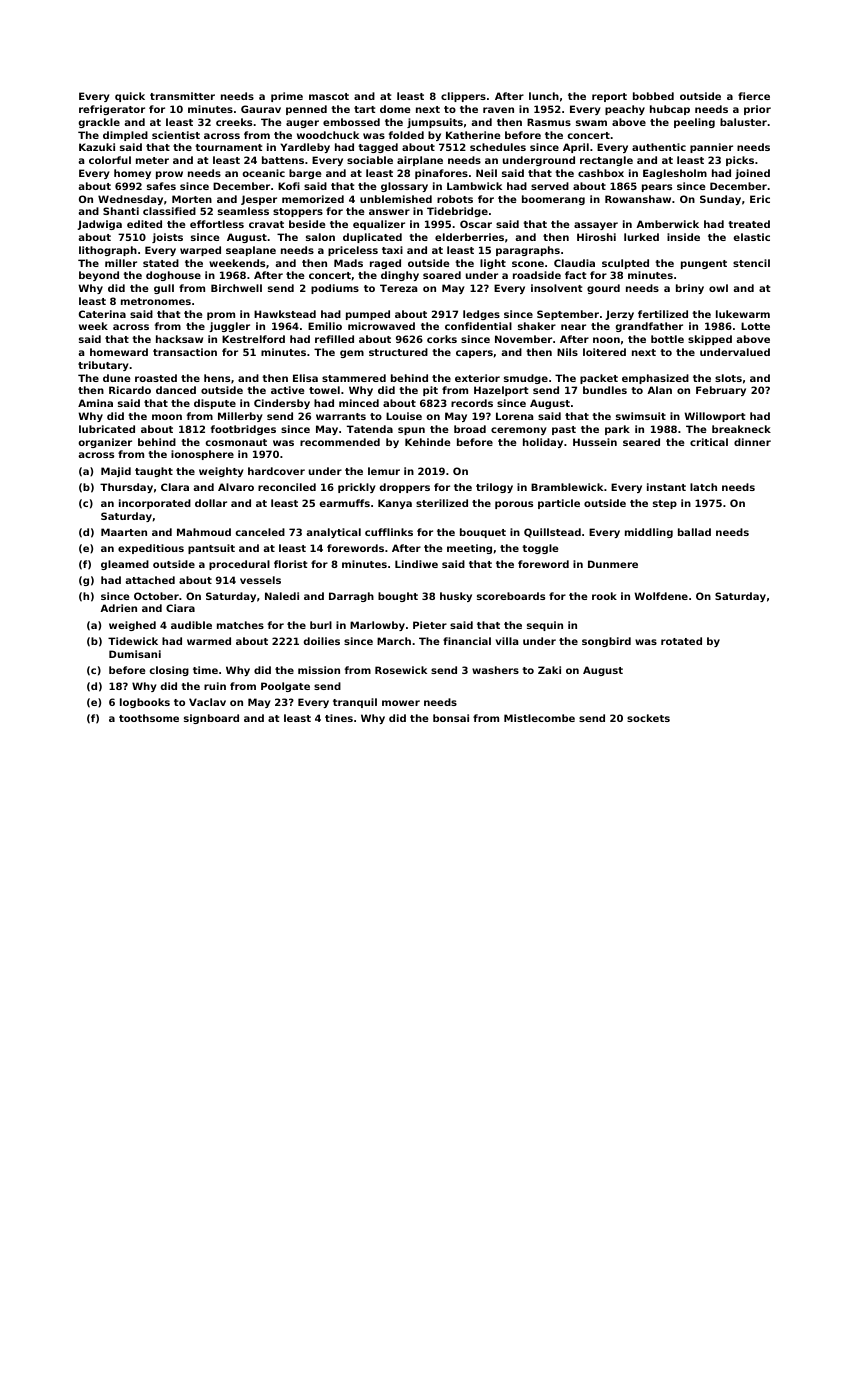 This image has height=1400, width=849. Describe the element at coordinates (721, 391) in the image. I see `February` at that location.
